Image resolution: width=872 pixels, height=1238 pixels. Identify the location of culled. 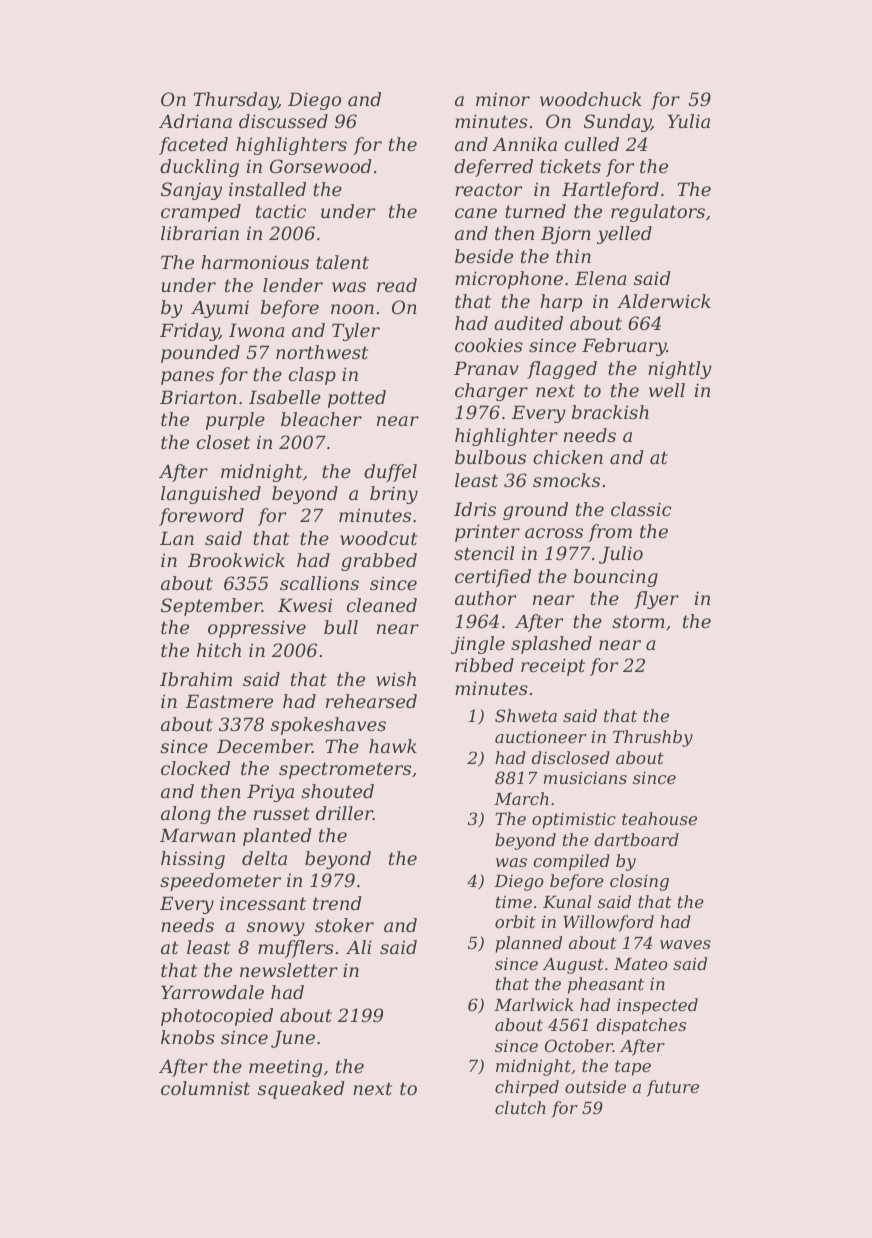
(592, 144).
